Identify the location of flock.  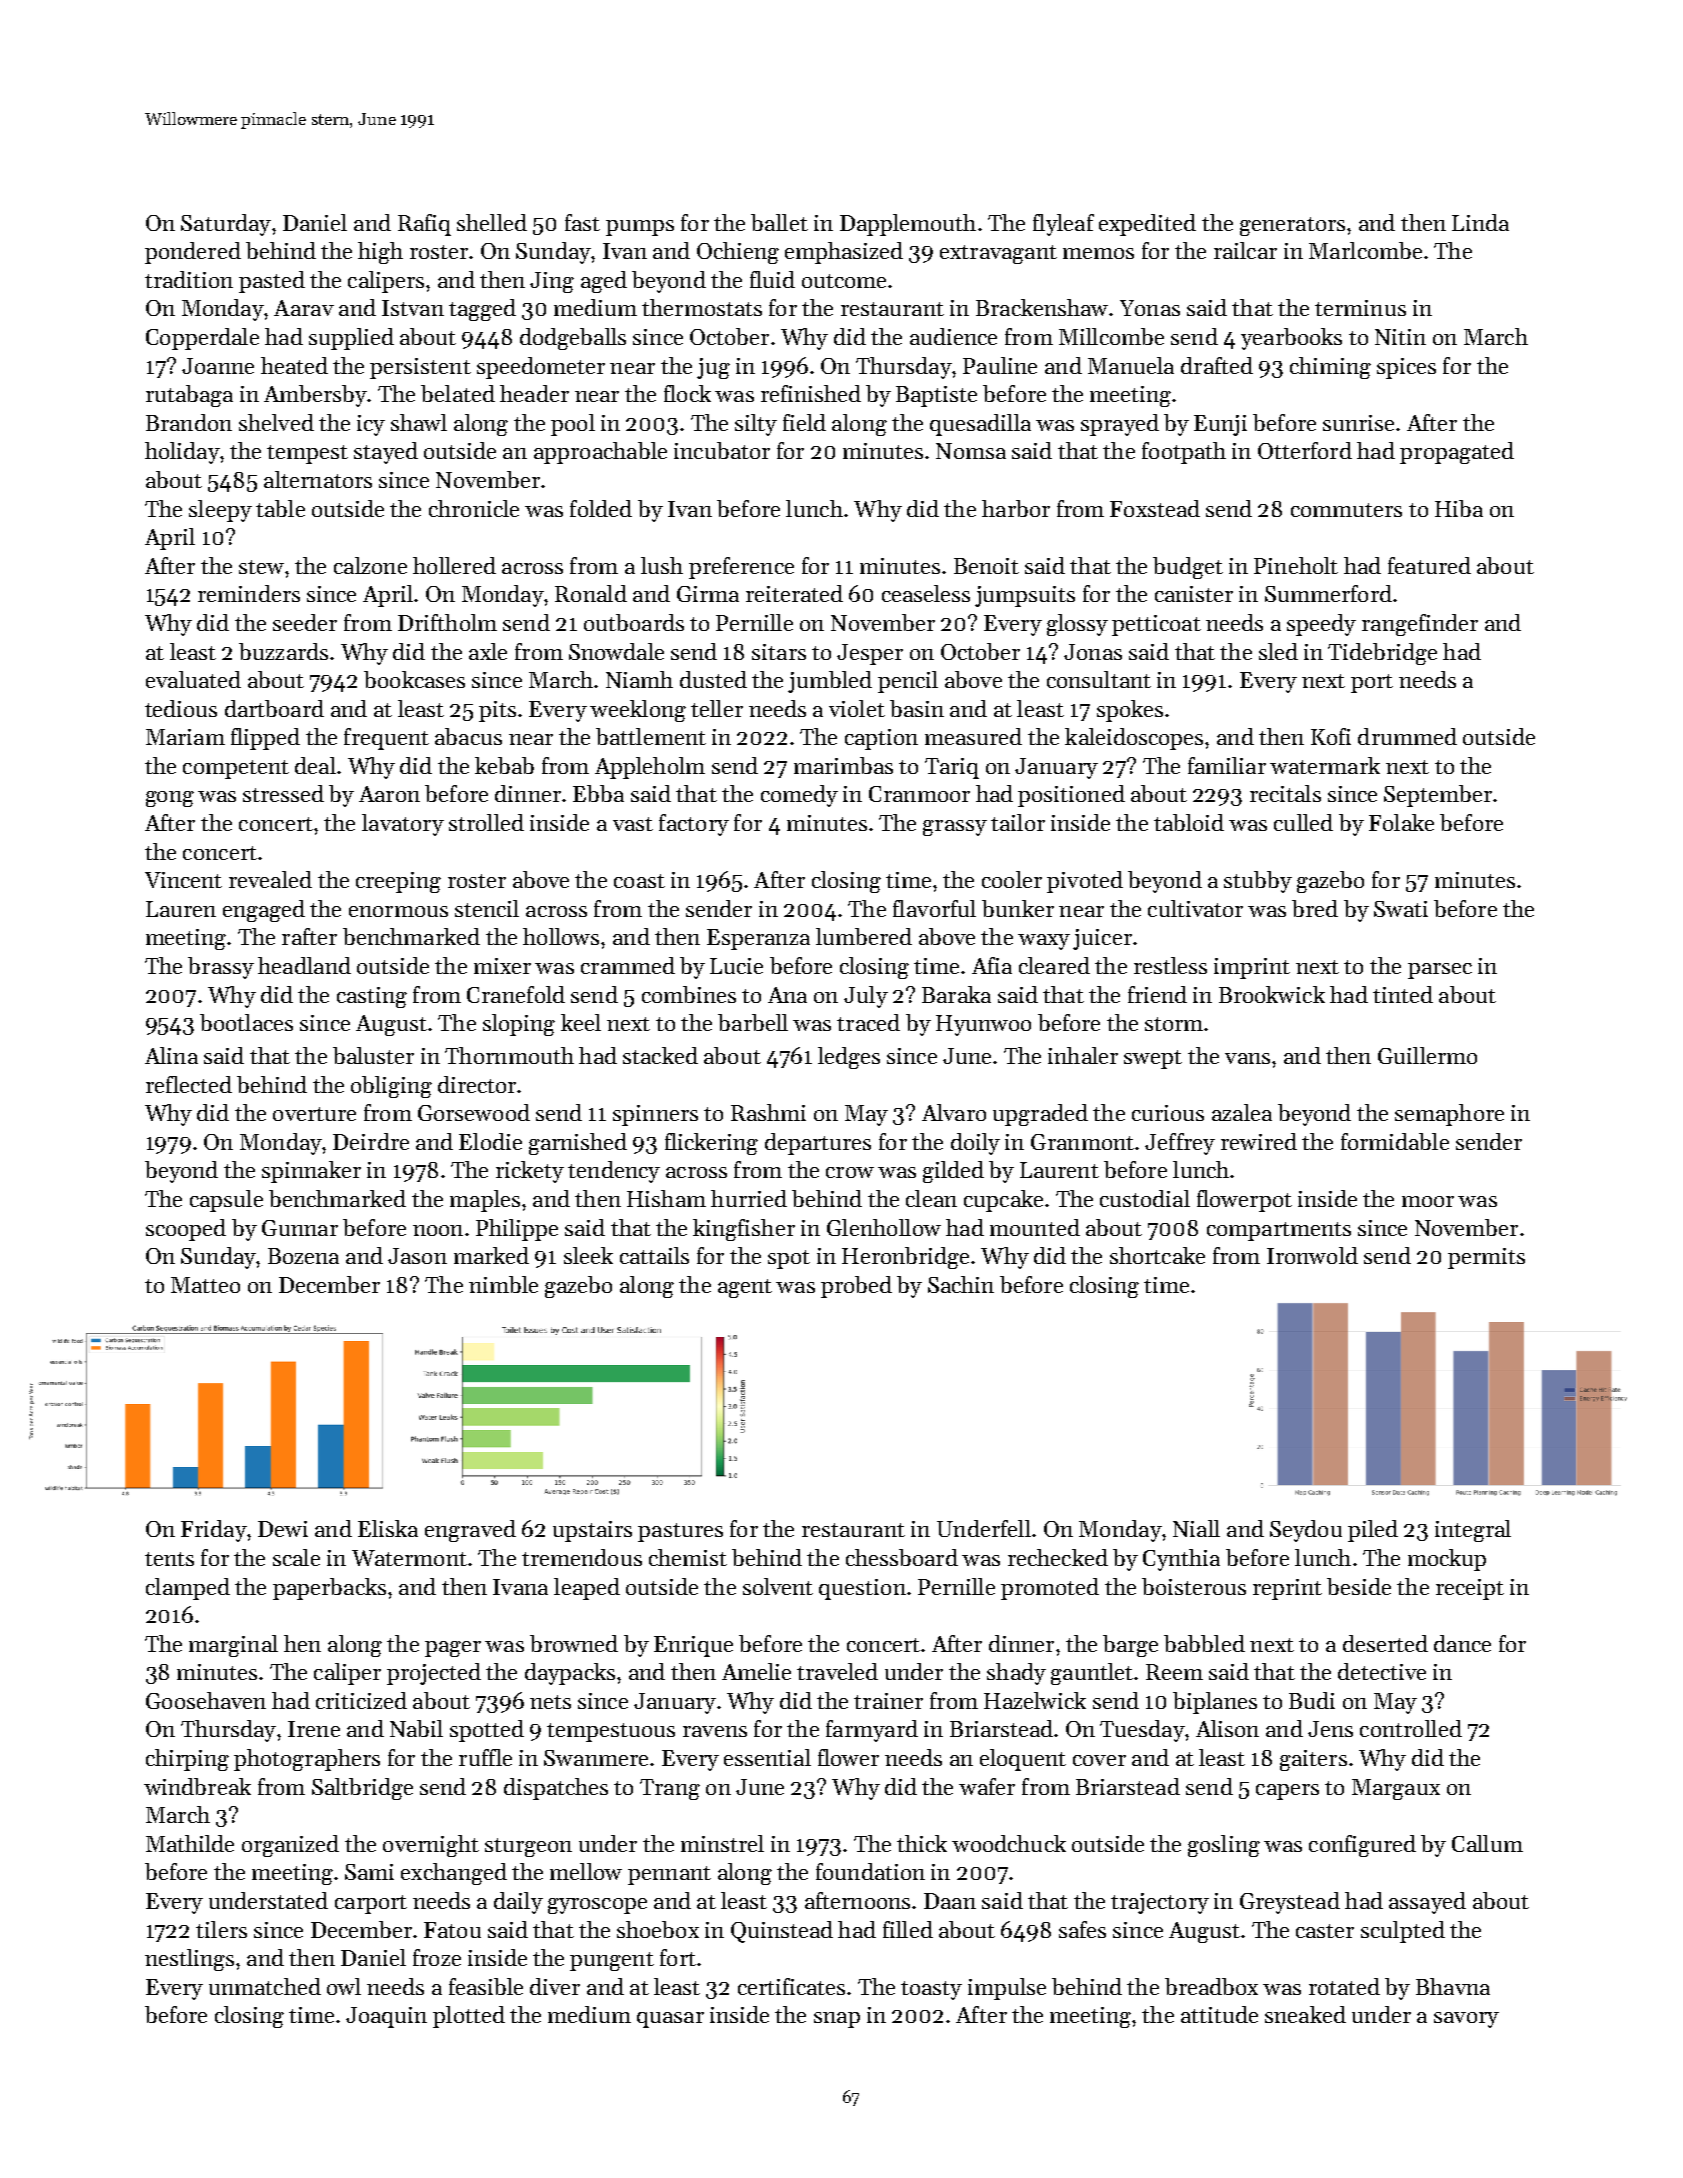
(687, 393).
